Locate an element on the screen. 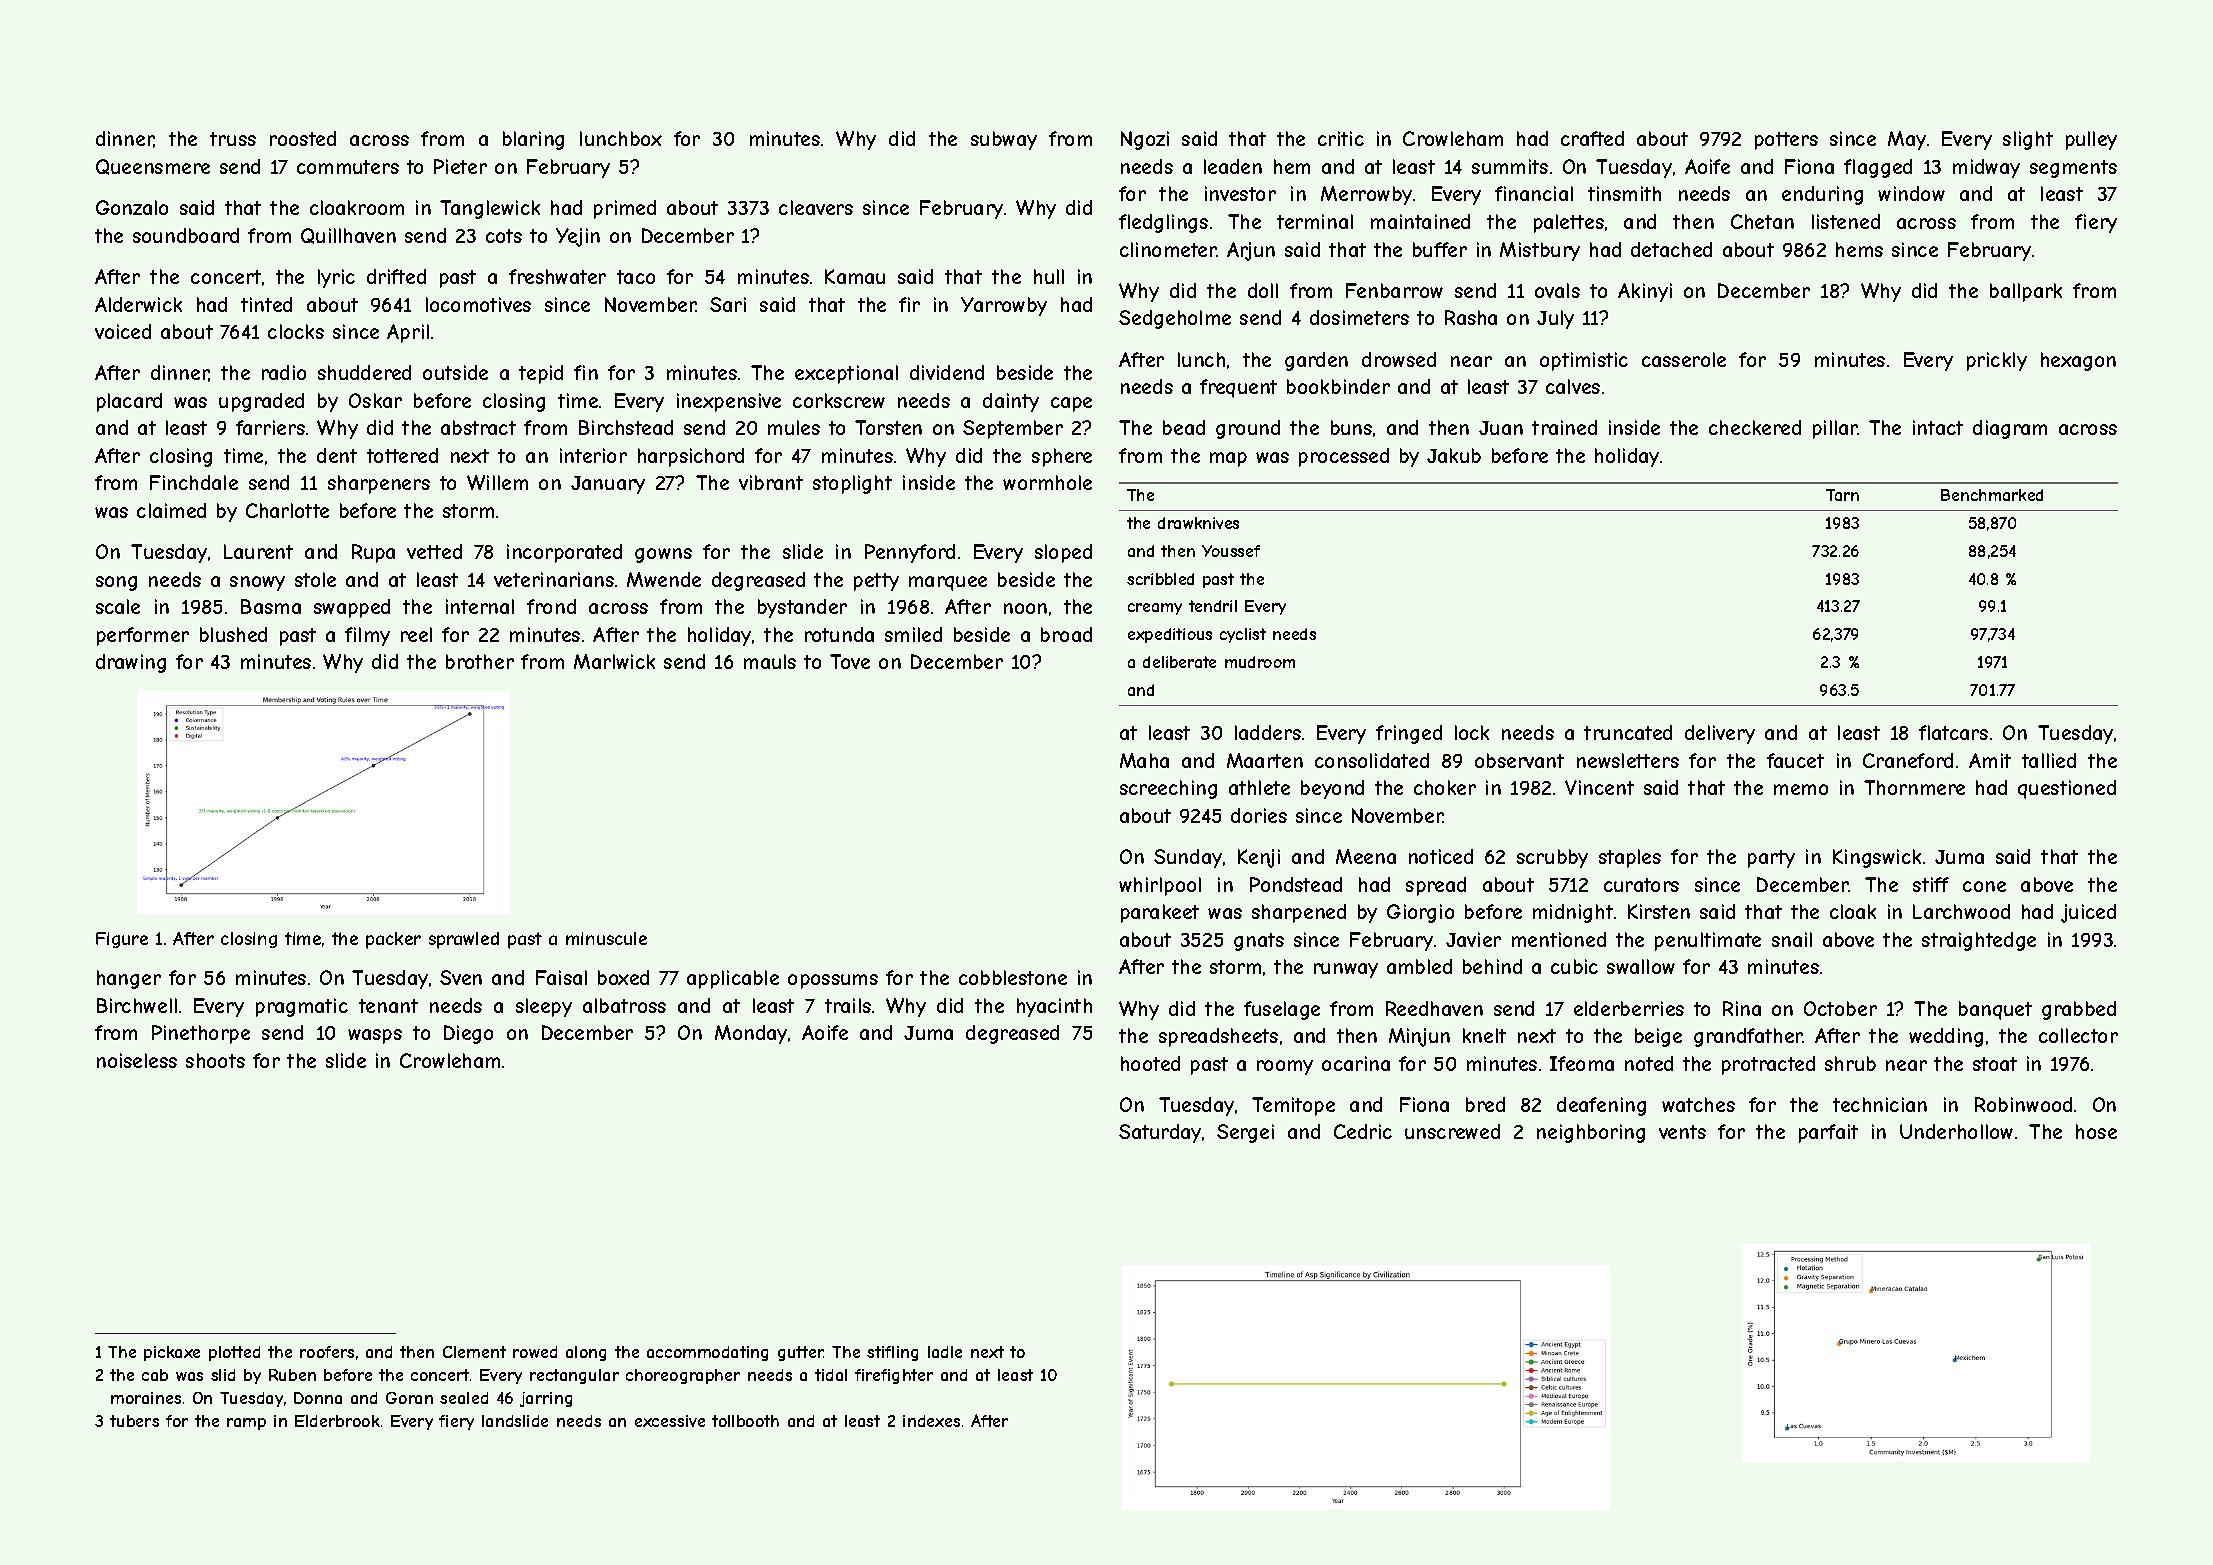 Image resolution: width=2213 pixels, height=1565 pixels. wormhole is located at coordinates (1047, 482).
